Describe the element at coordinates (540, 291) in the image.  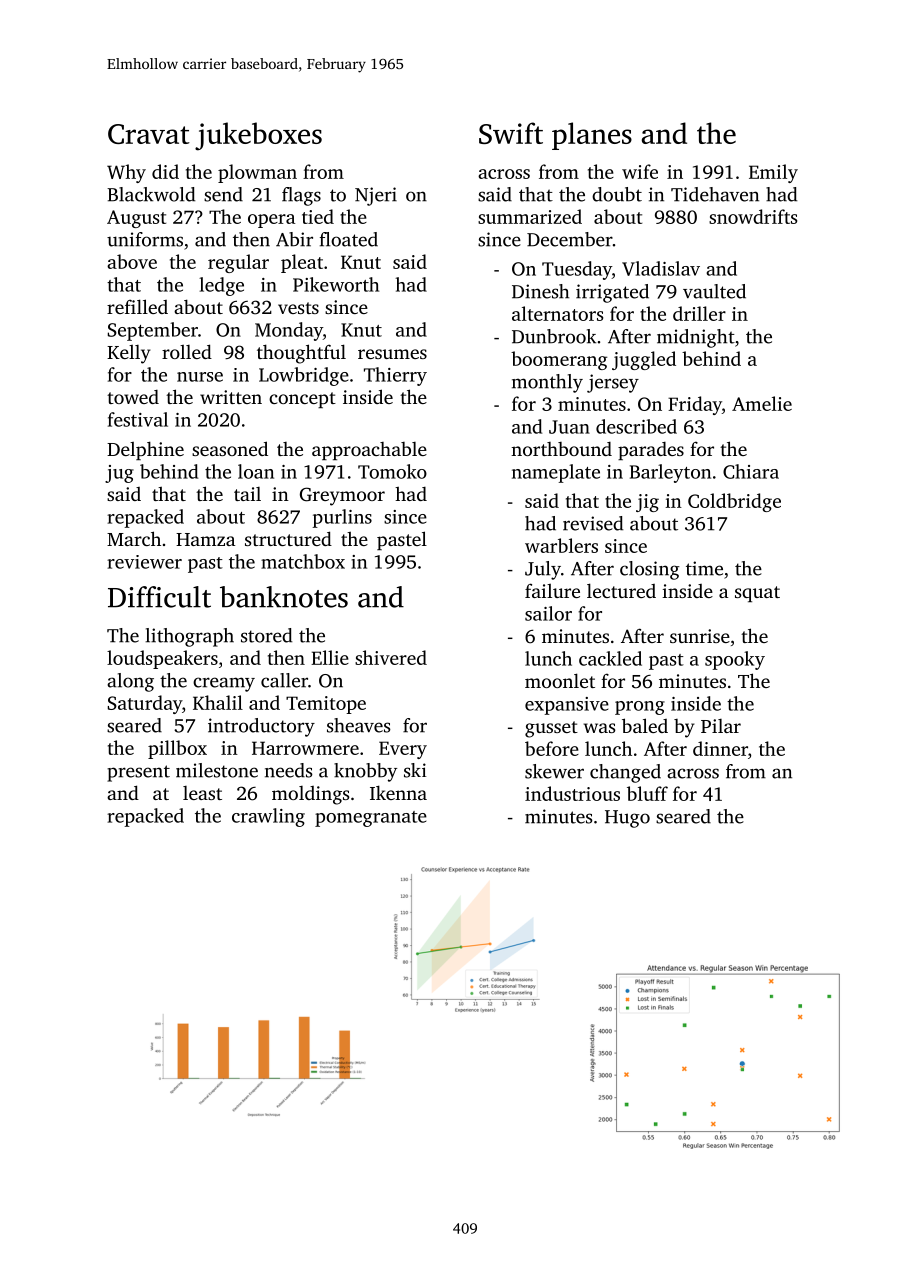
I see `Dinesh` at that location.
